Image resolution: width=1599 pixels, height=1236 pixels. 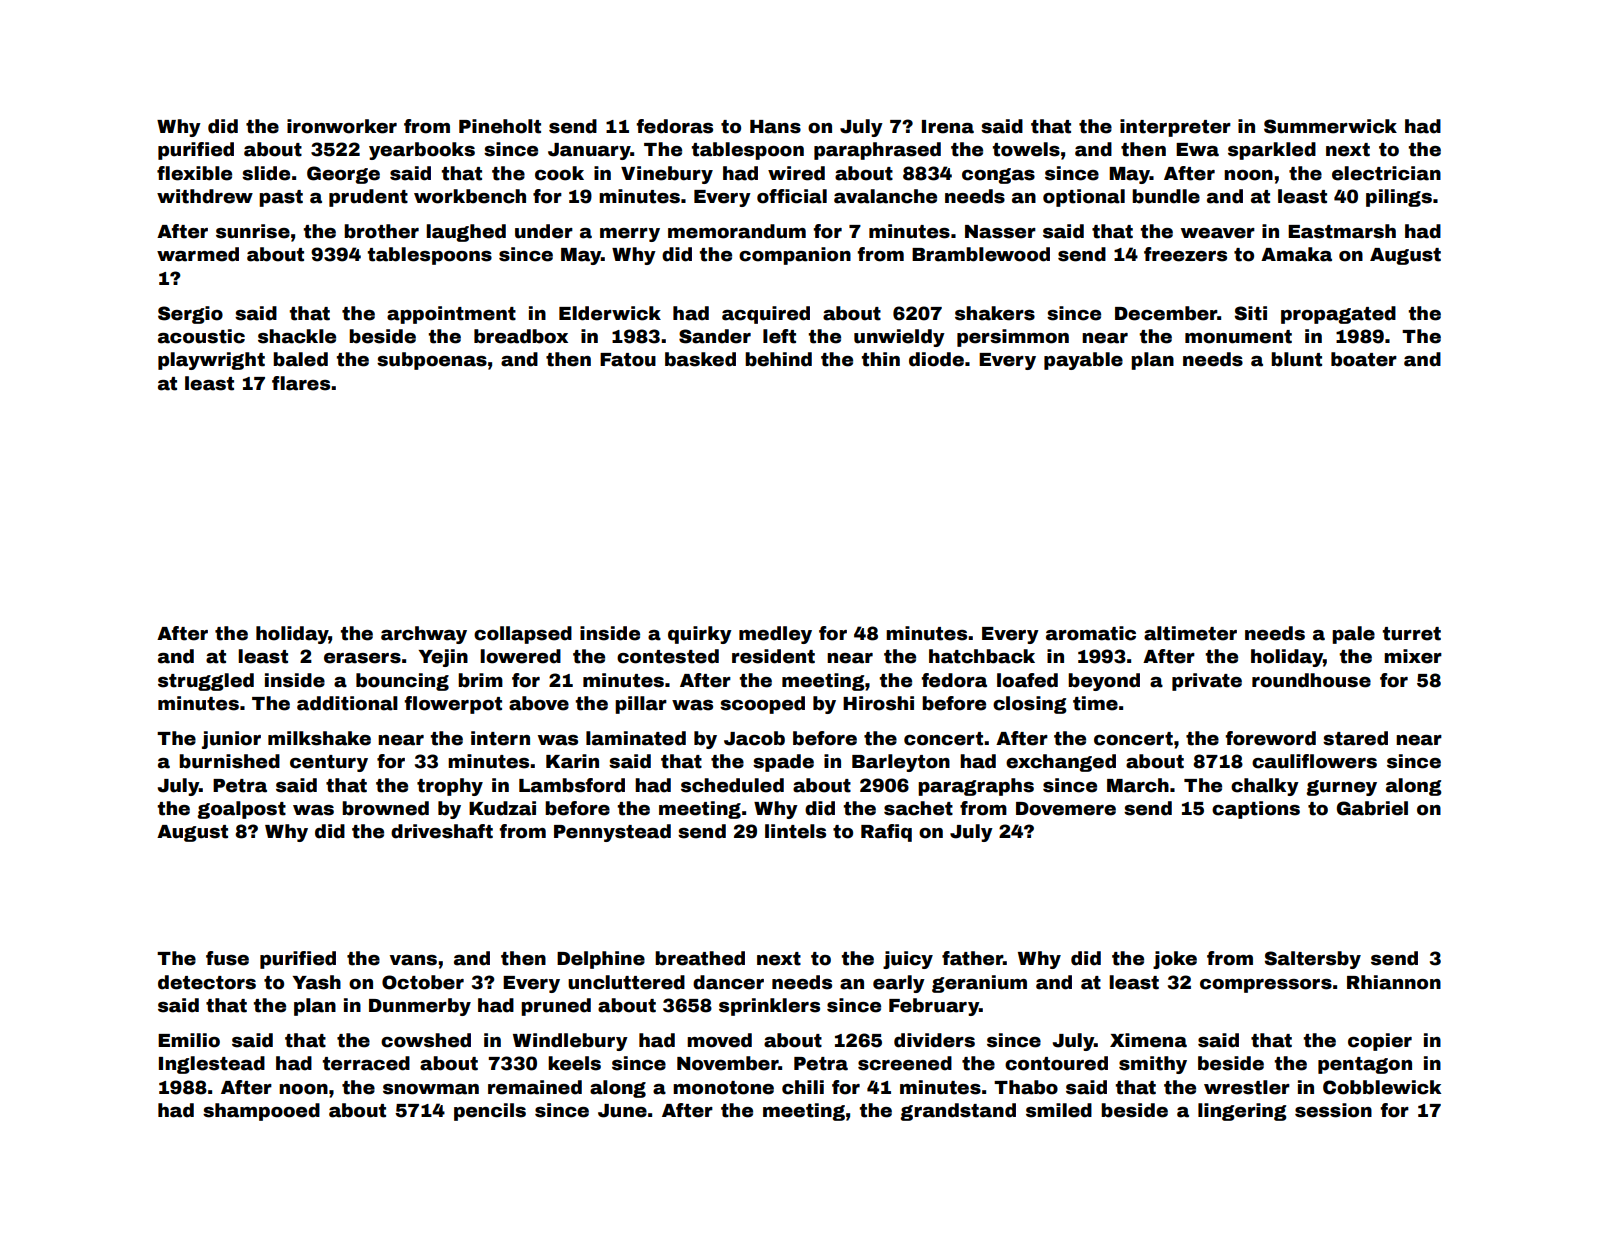 What do you see at coordinates (211, 361) in the screenshot?
I see `playwright` at bounding box center [211, 361].
